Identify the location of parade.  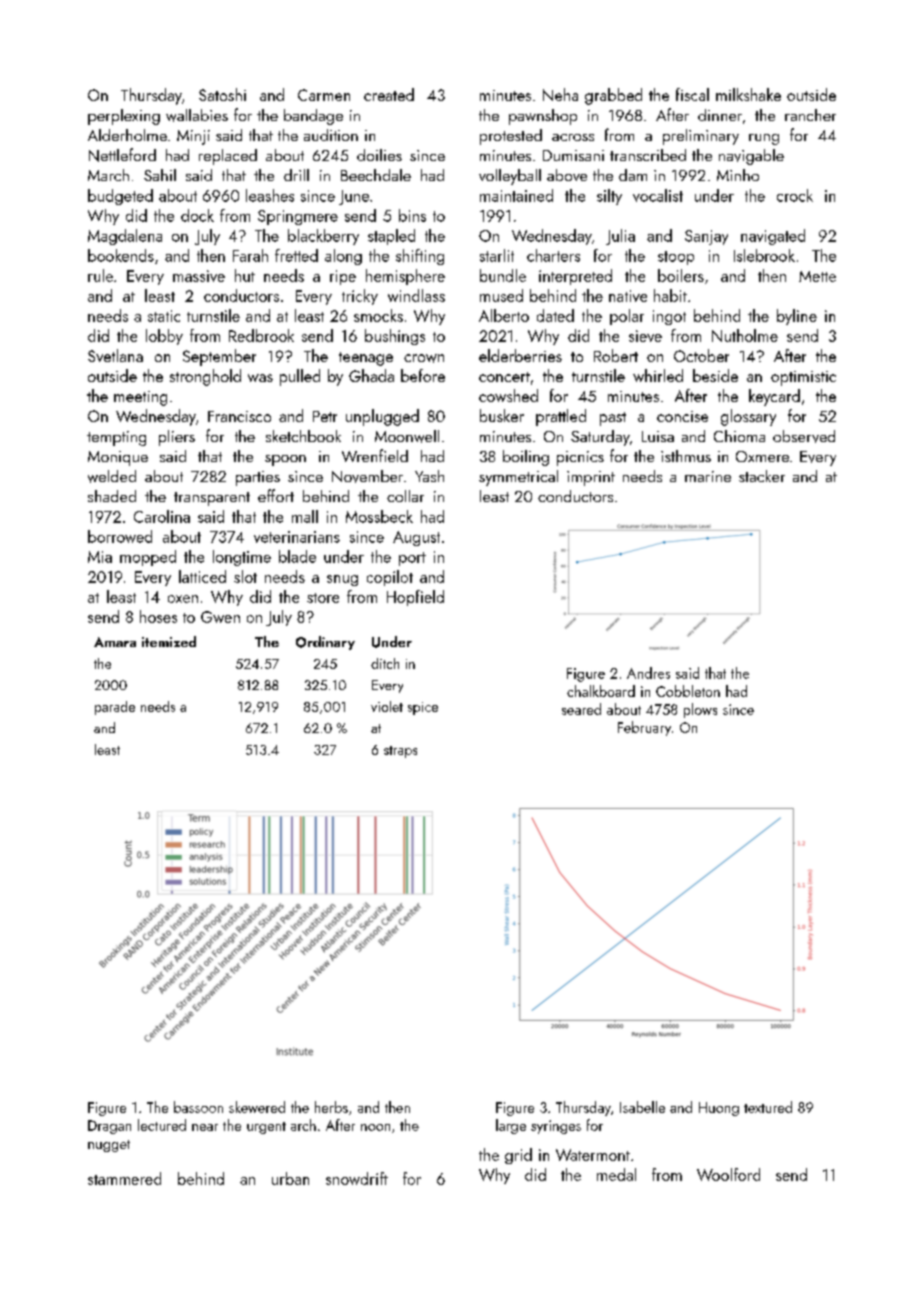
(115, 708).
